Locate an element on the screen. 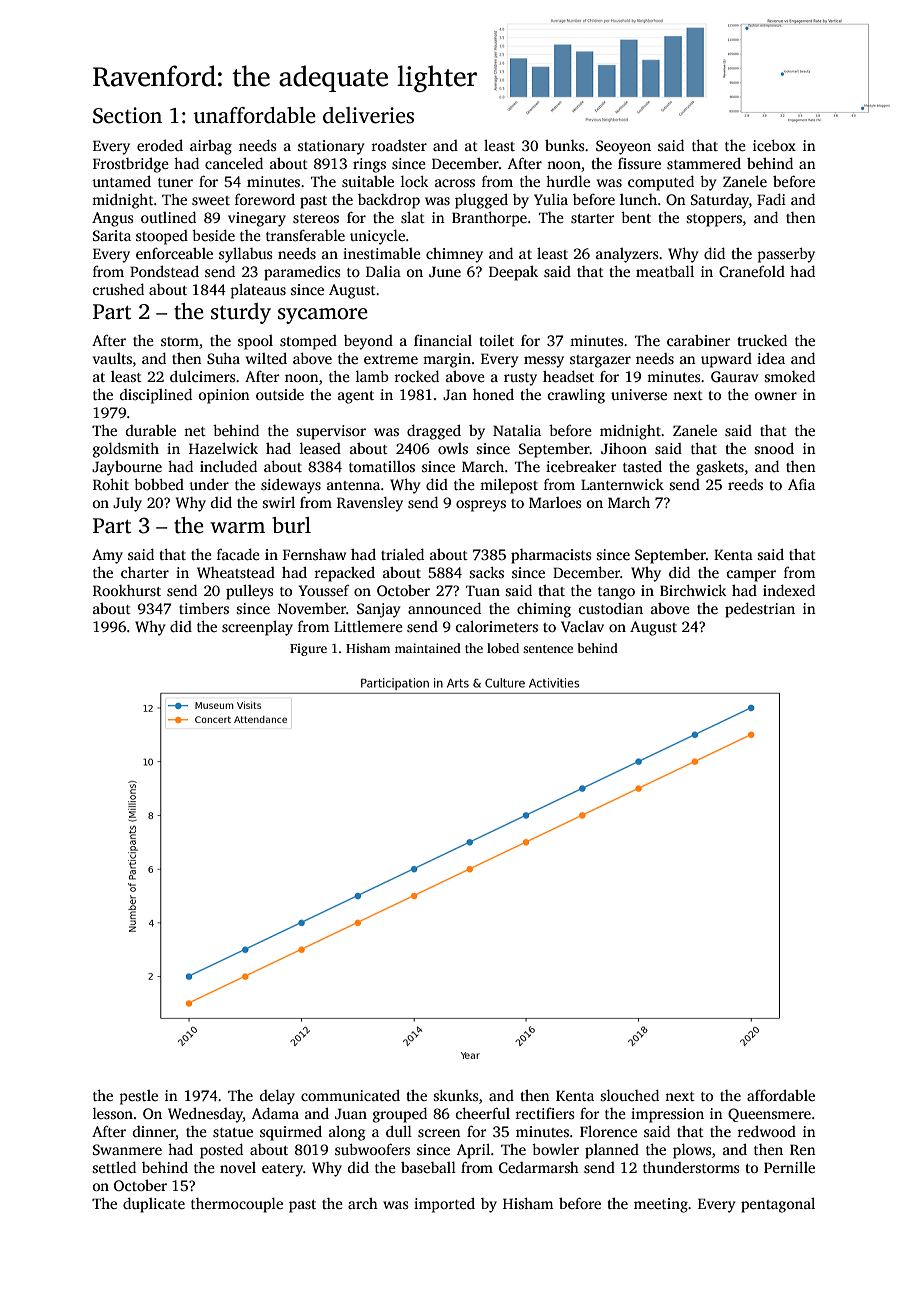  delay is located at coordinates (277, 1097).
